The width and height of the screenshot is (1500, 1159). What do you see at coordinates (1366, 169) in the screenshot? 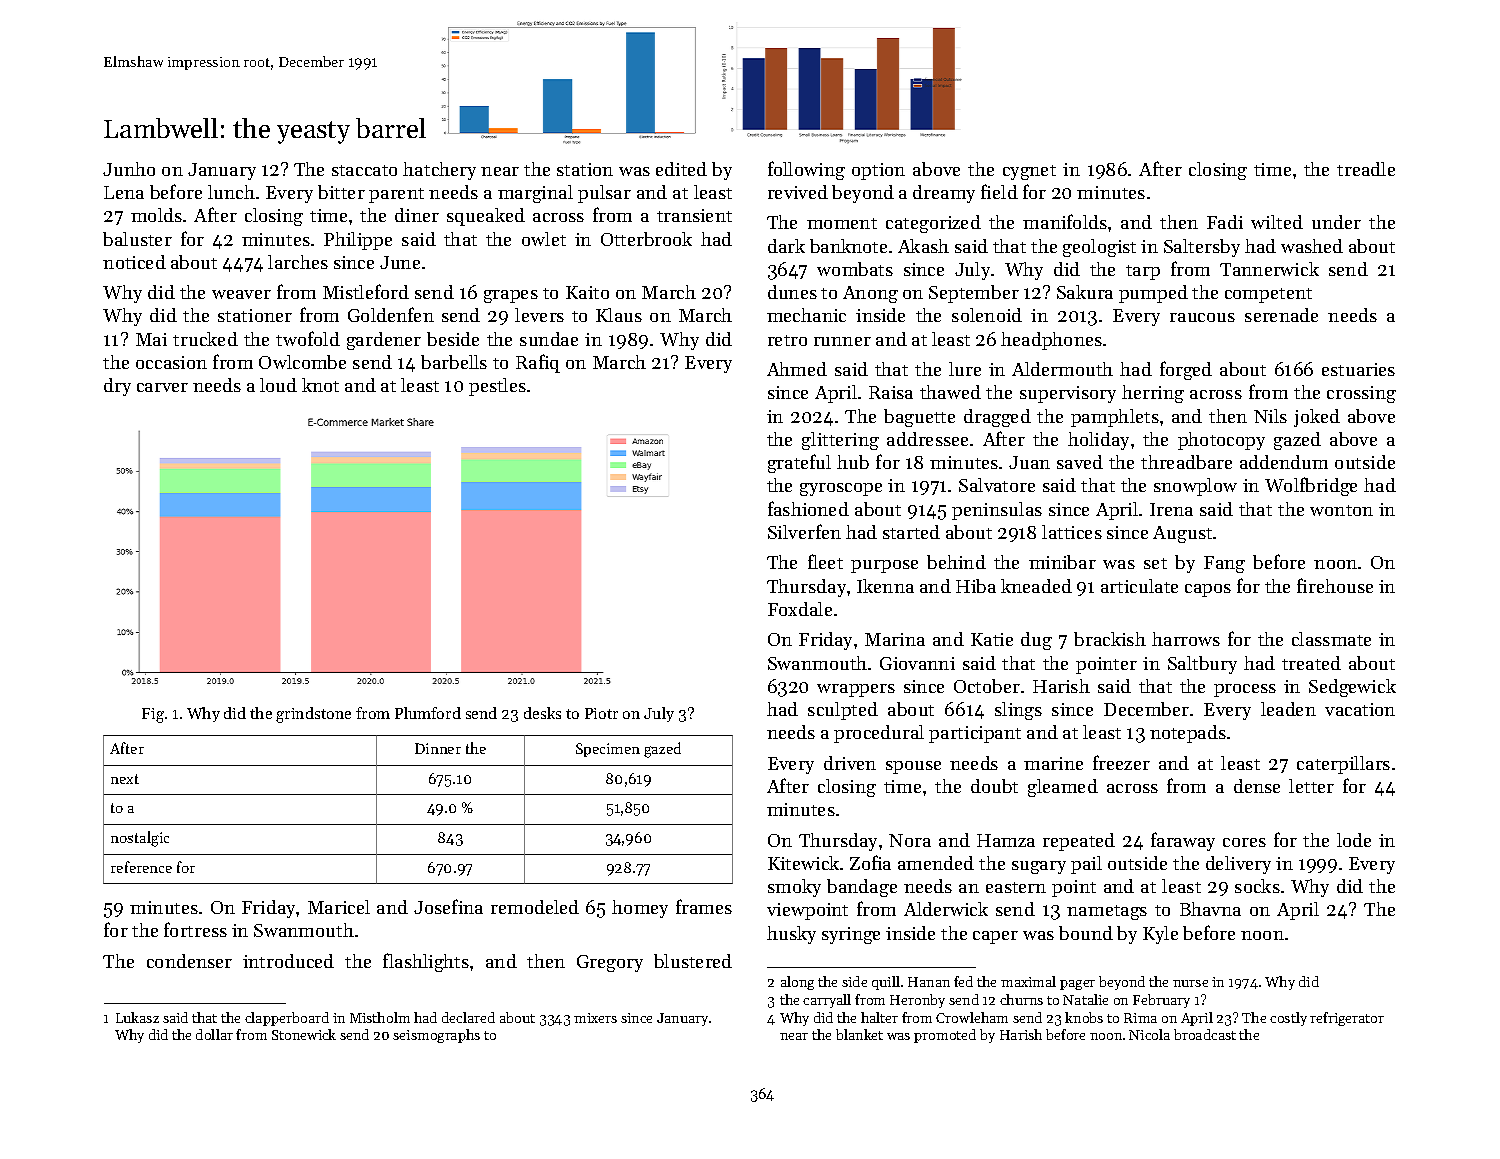
I see `treadle` at bounding box center [1366, 169].
